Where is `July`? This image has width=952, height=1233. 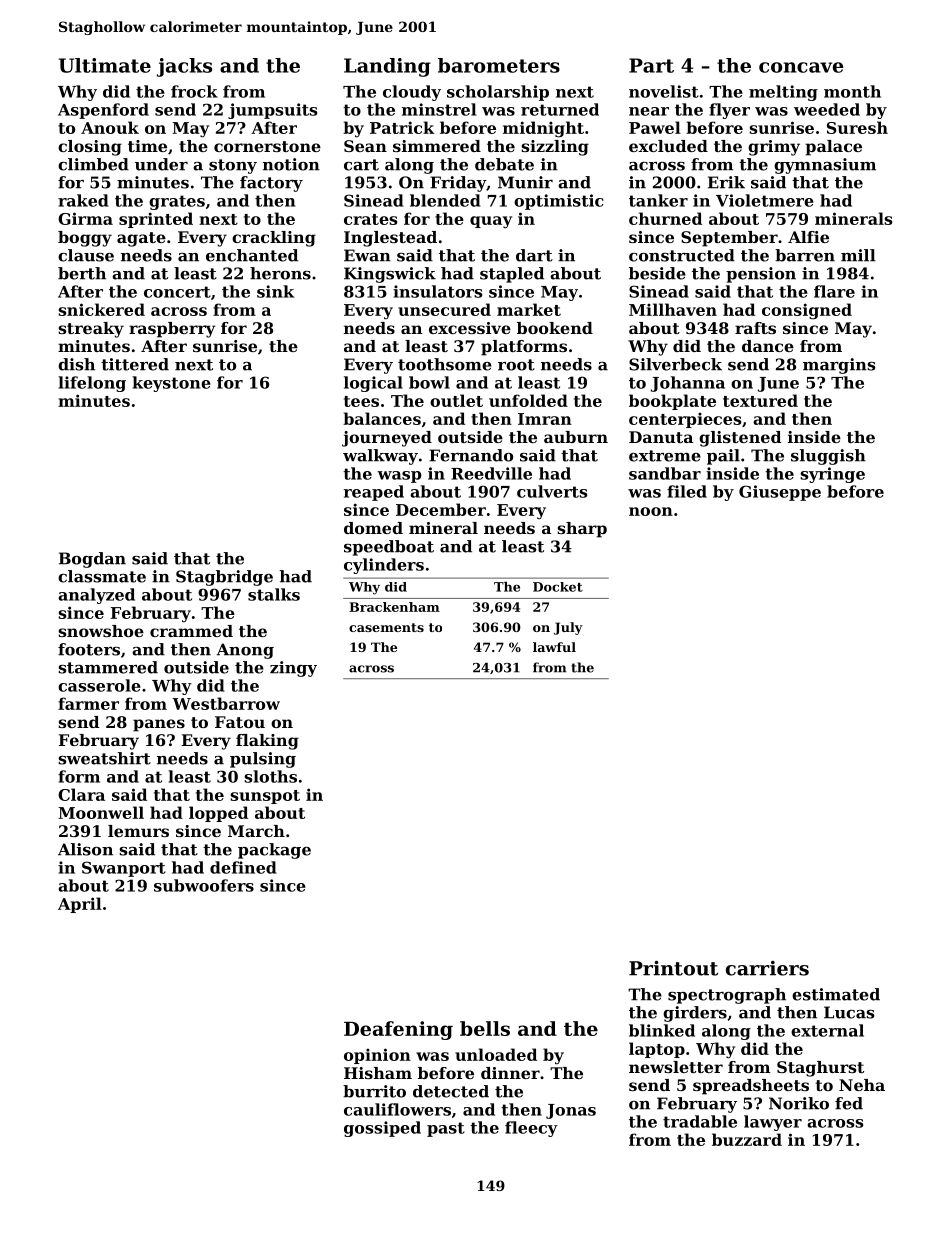
July is located at coordinates (568, 628).
